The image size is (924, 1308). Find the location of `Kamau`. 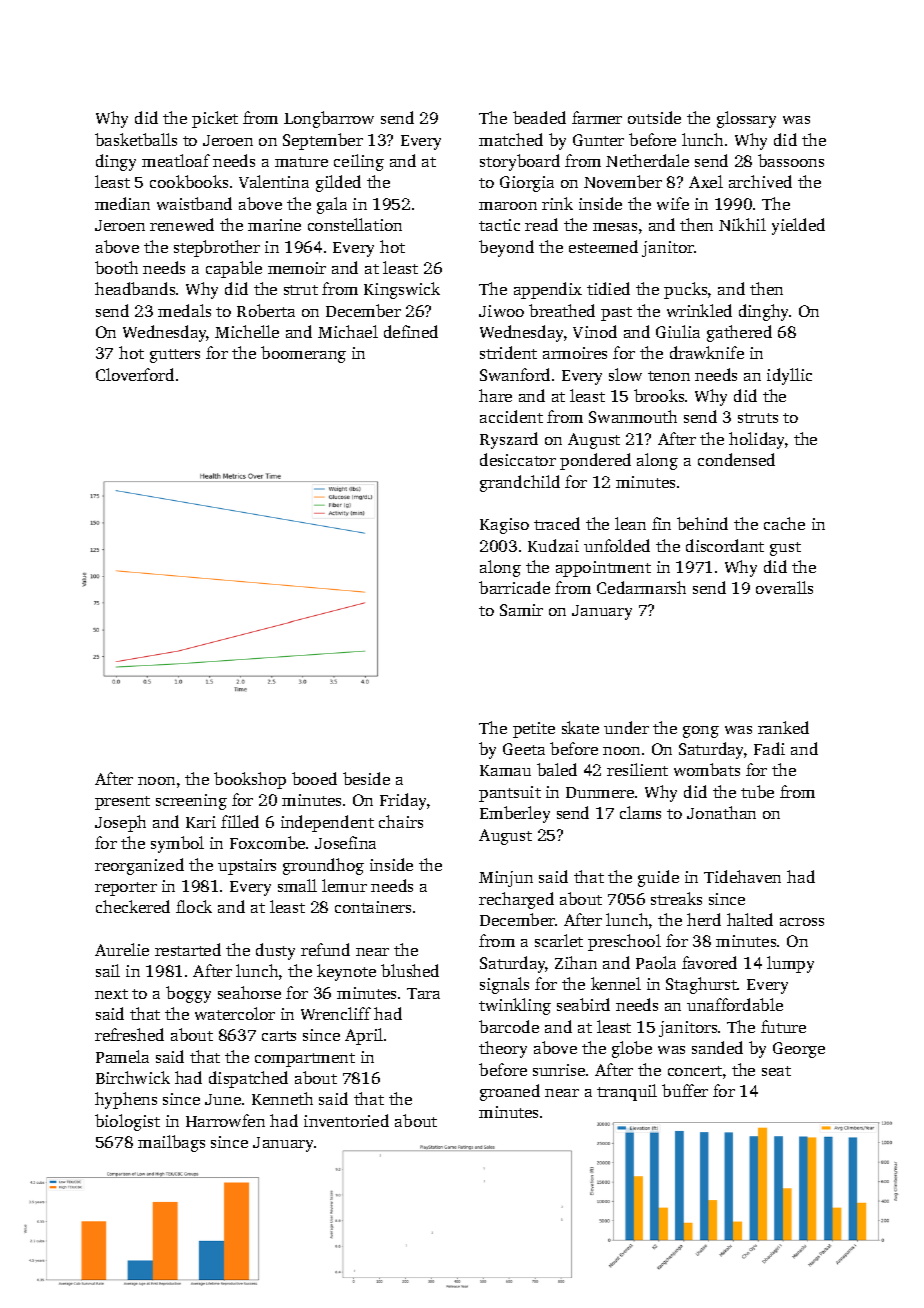

Kamau is located at coordinates (505, 770).
